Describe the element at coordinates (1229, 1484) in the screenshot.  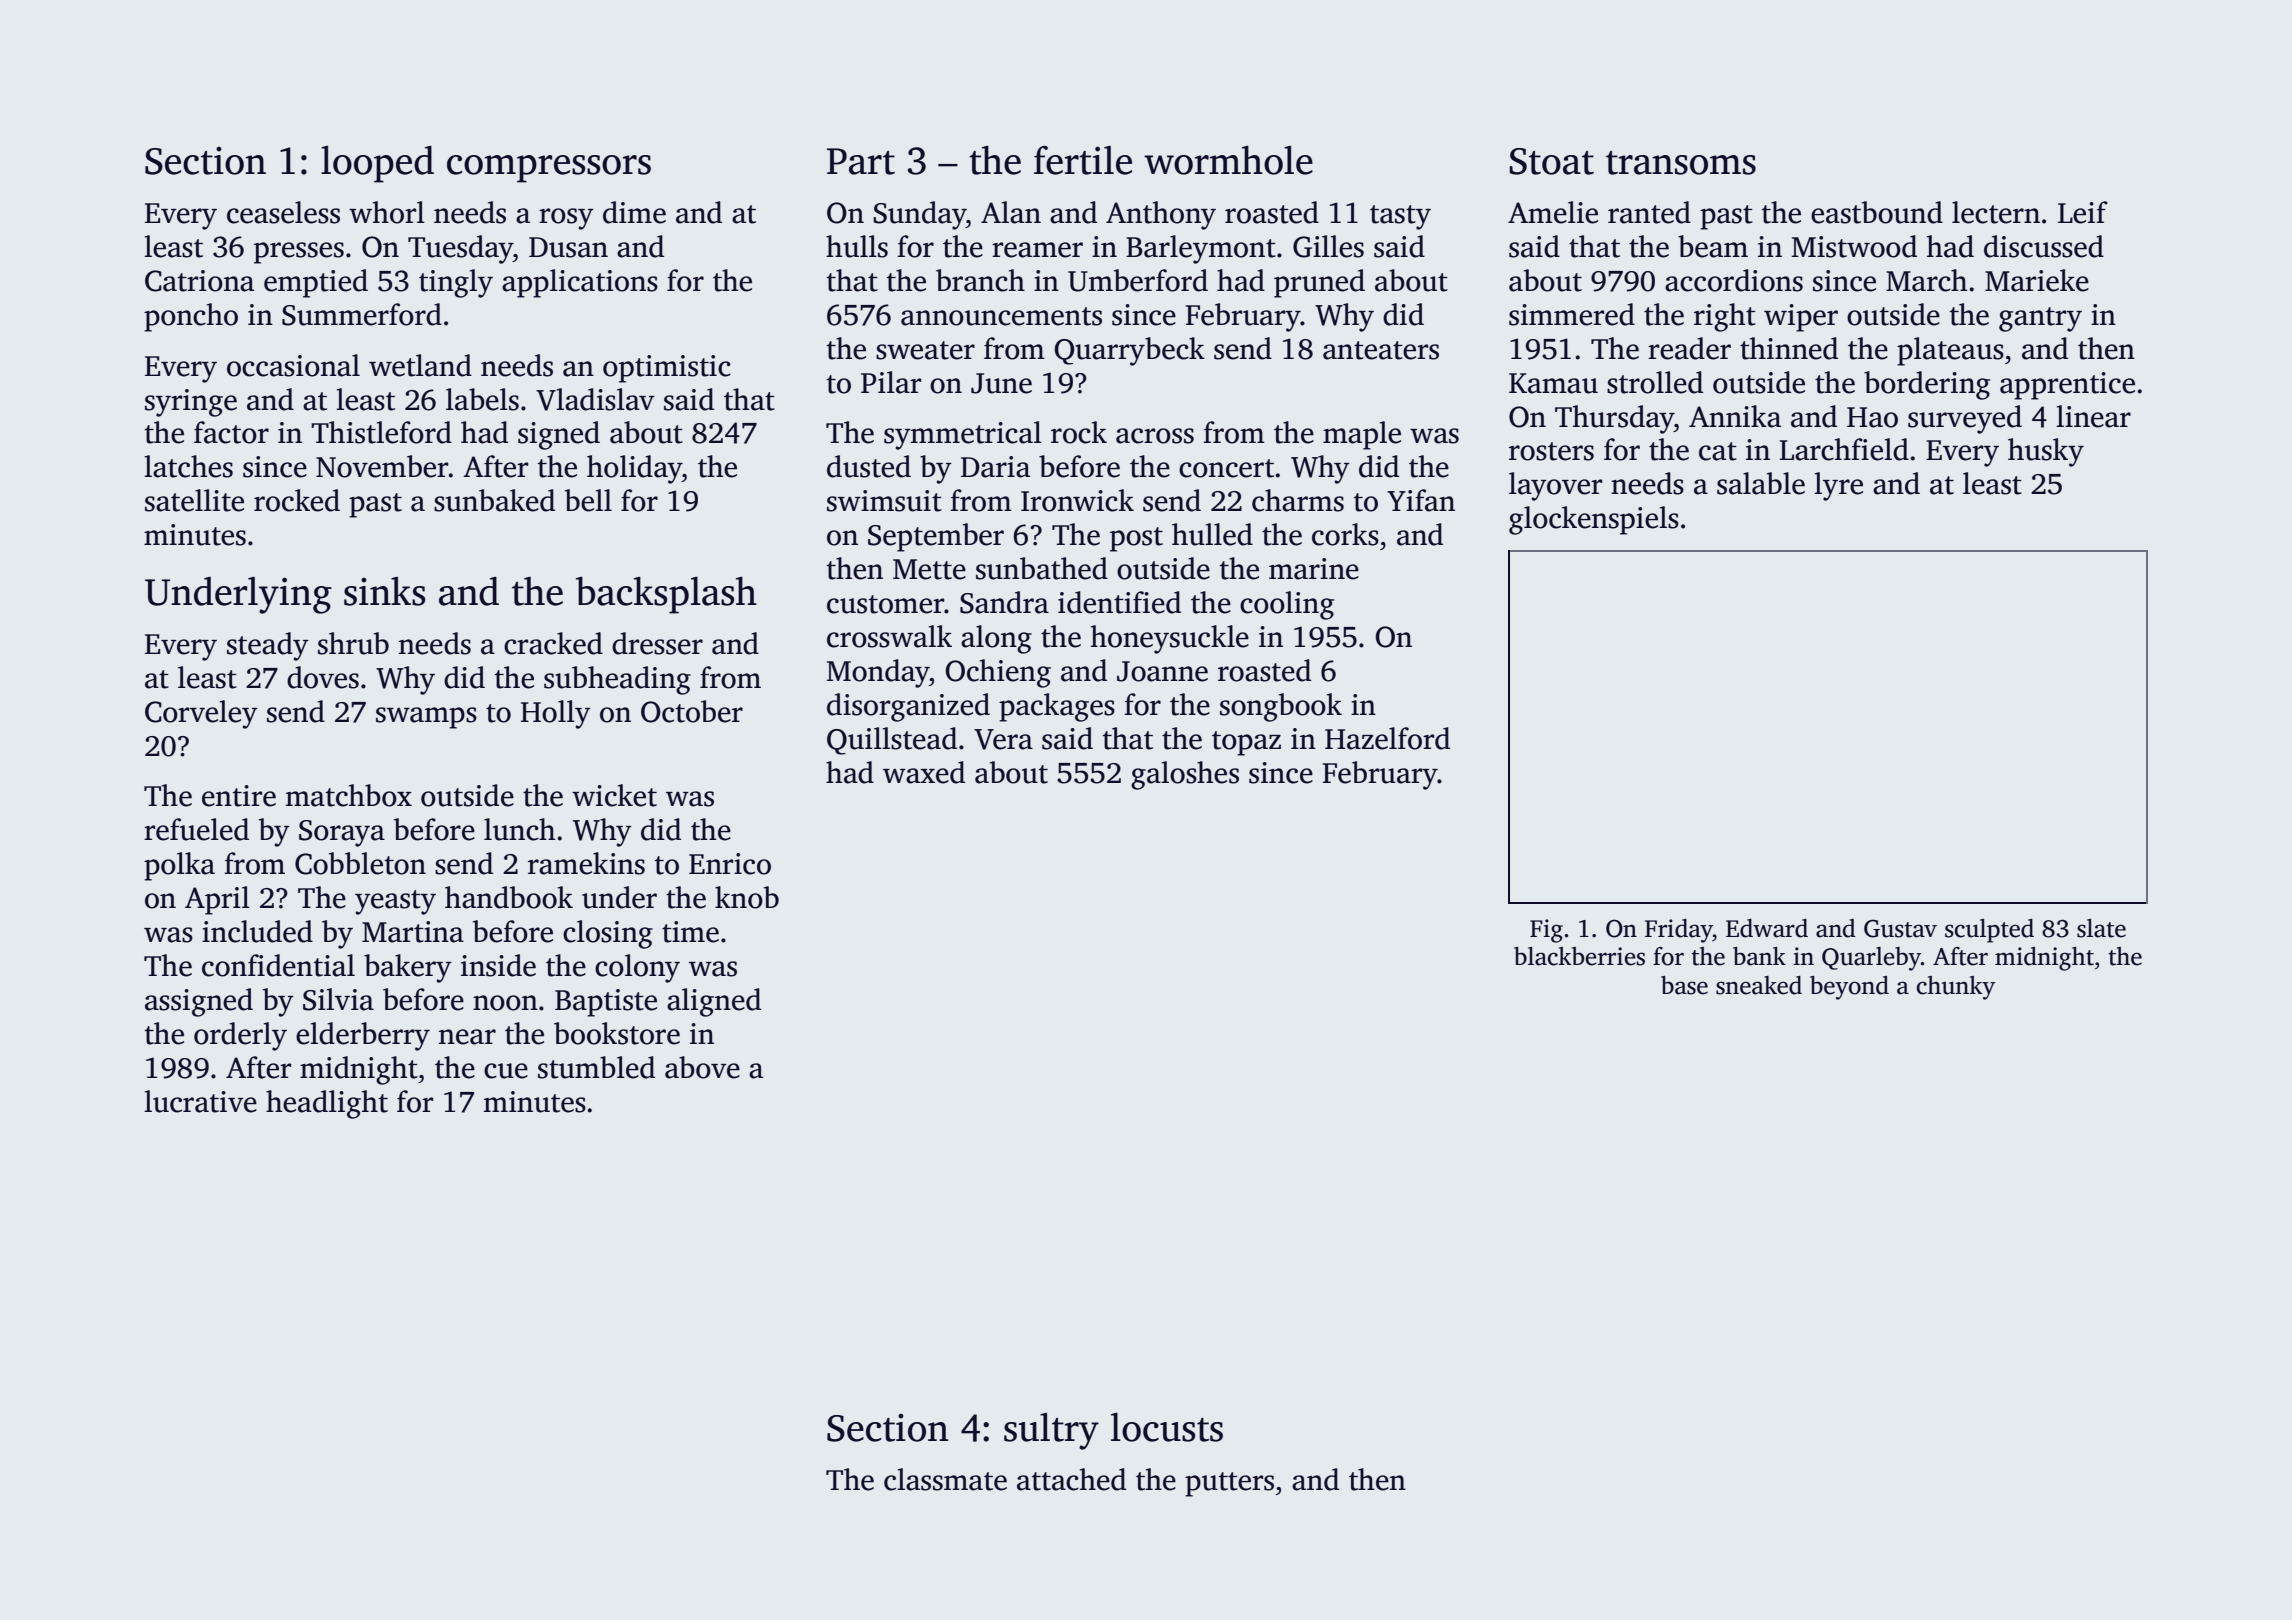
I see `putters` at that location.
